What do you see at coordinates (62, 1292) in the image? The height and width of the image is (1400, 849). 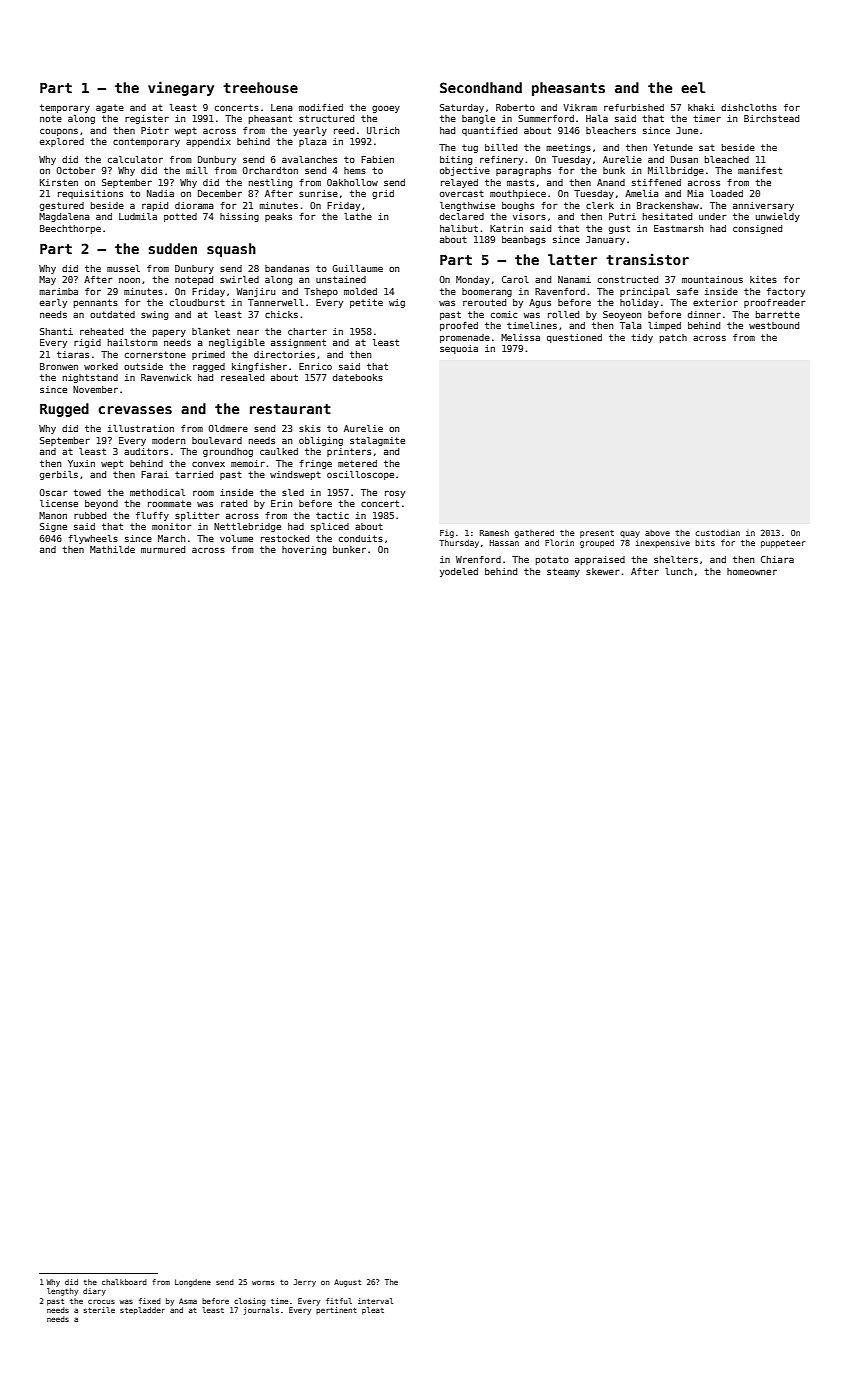 I see `lengthy` at bounding box center [62, 1292].
